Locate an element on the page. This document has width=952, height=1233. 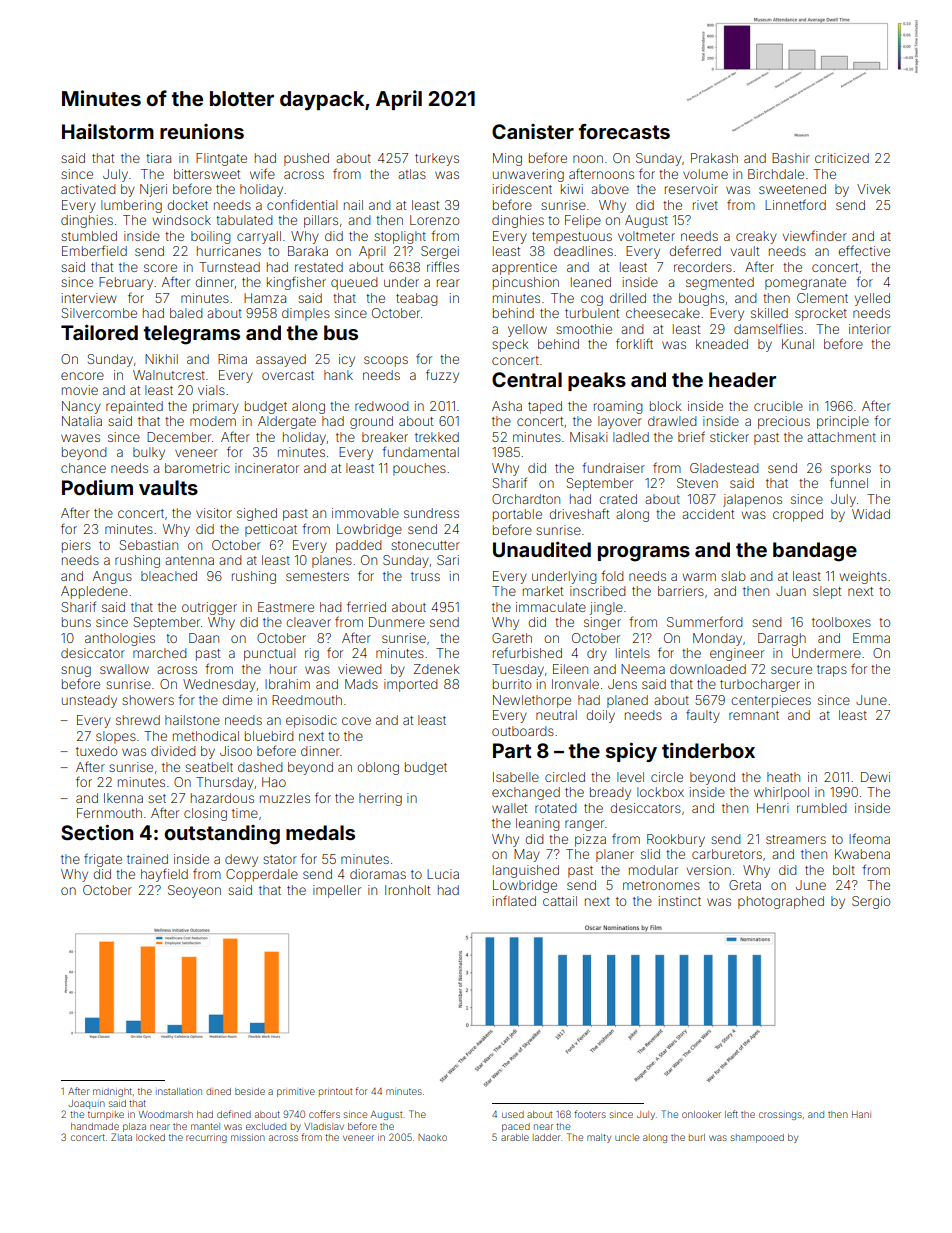
Ikenna is located at coordinates (123, 798).
